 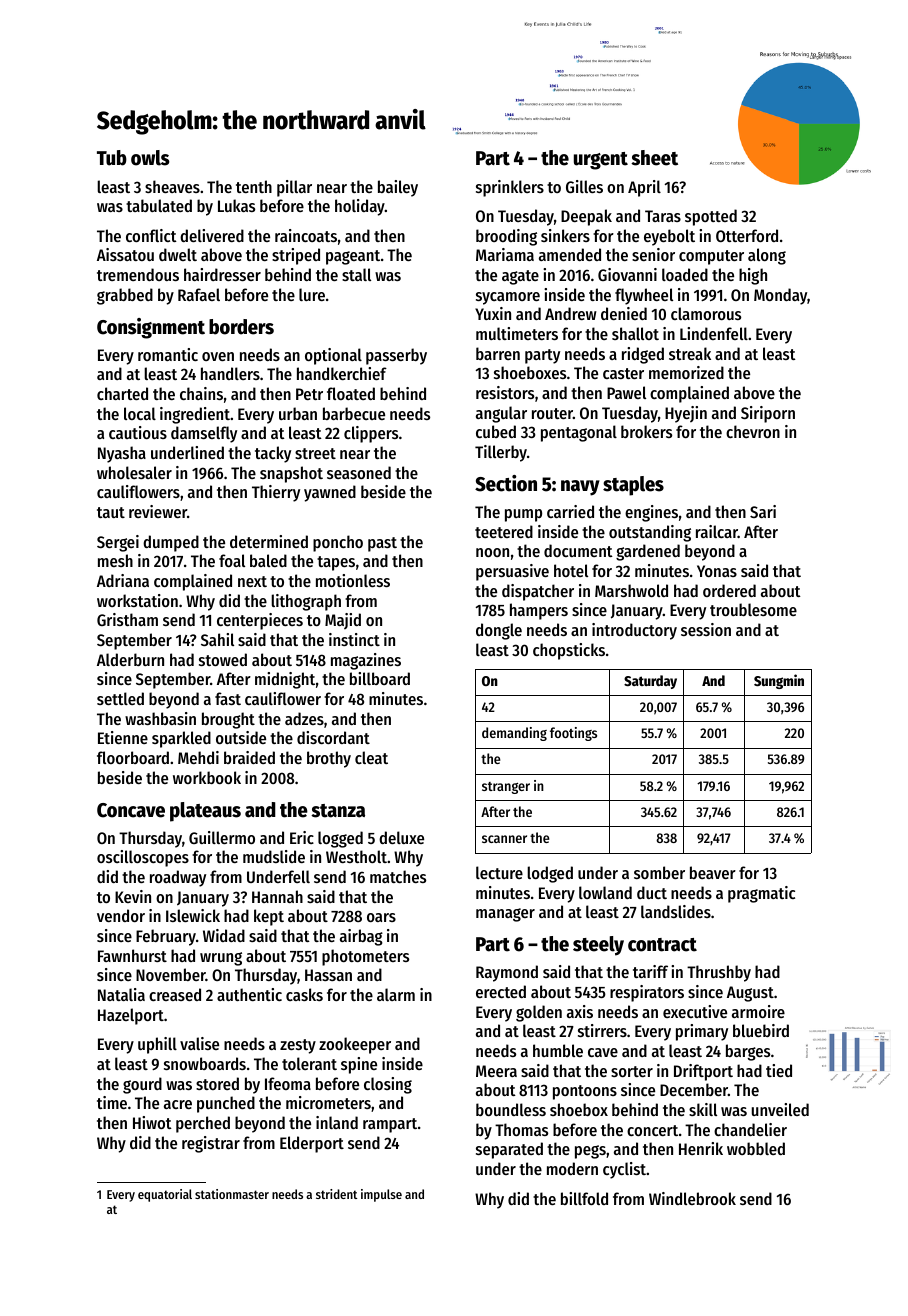 I want to click on persuasive, so click(x=512, y=572).
